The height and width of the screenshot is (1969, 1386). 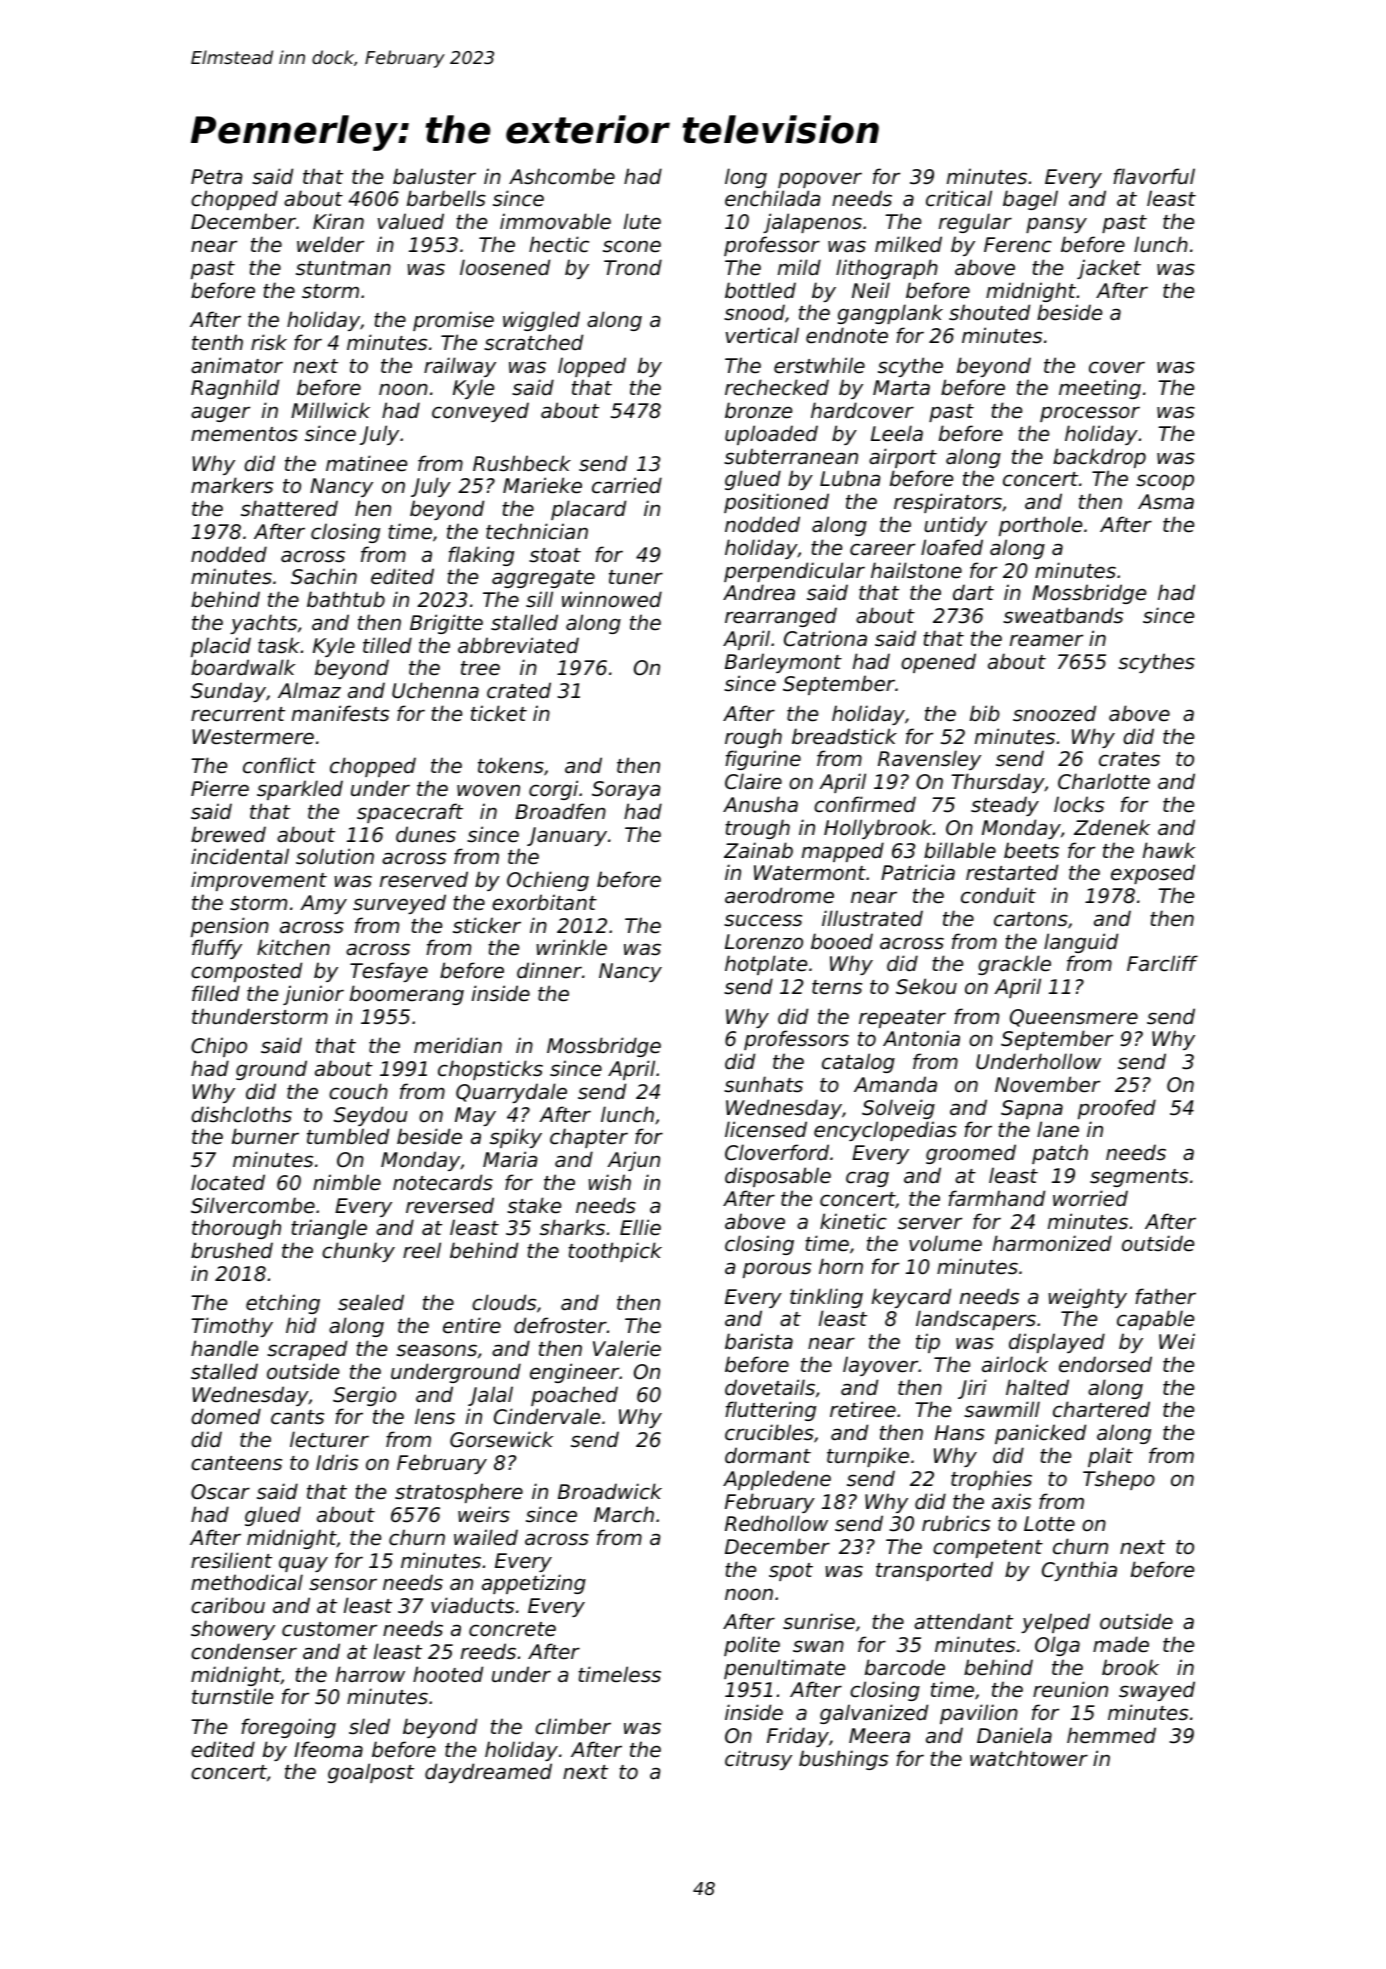 I want to click on Timothy, so click(x=232, y=1327).
